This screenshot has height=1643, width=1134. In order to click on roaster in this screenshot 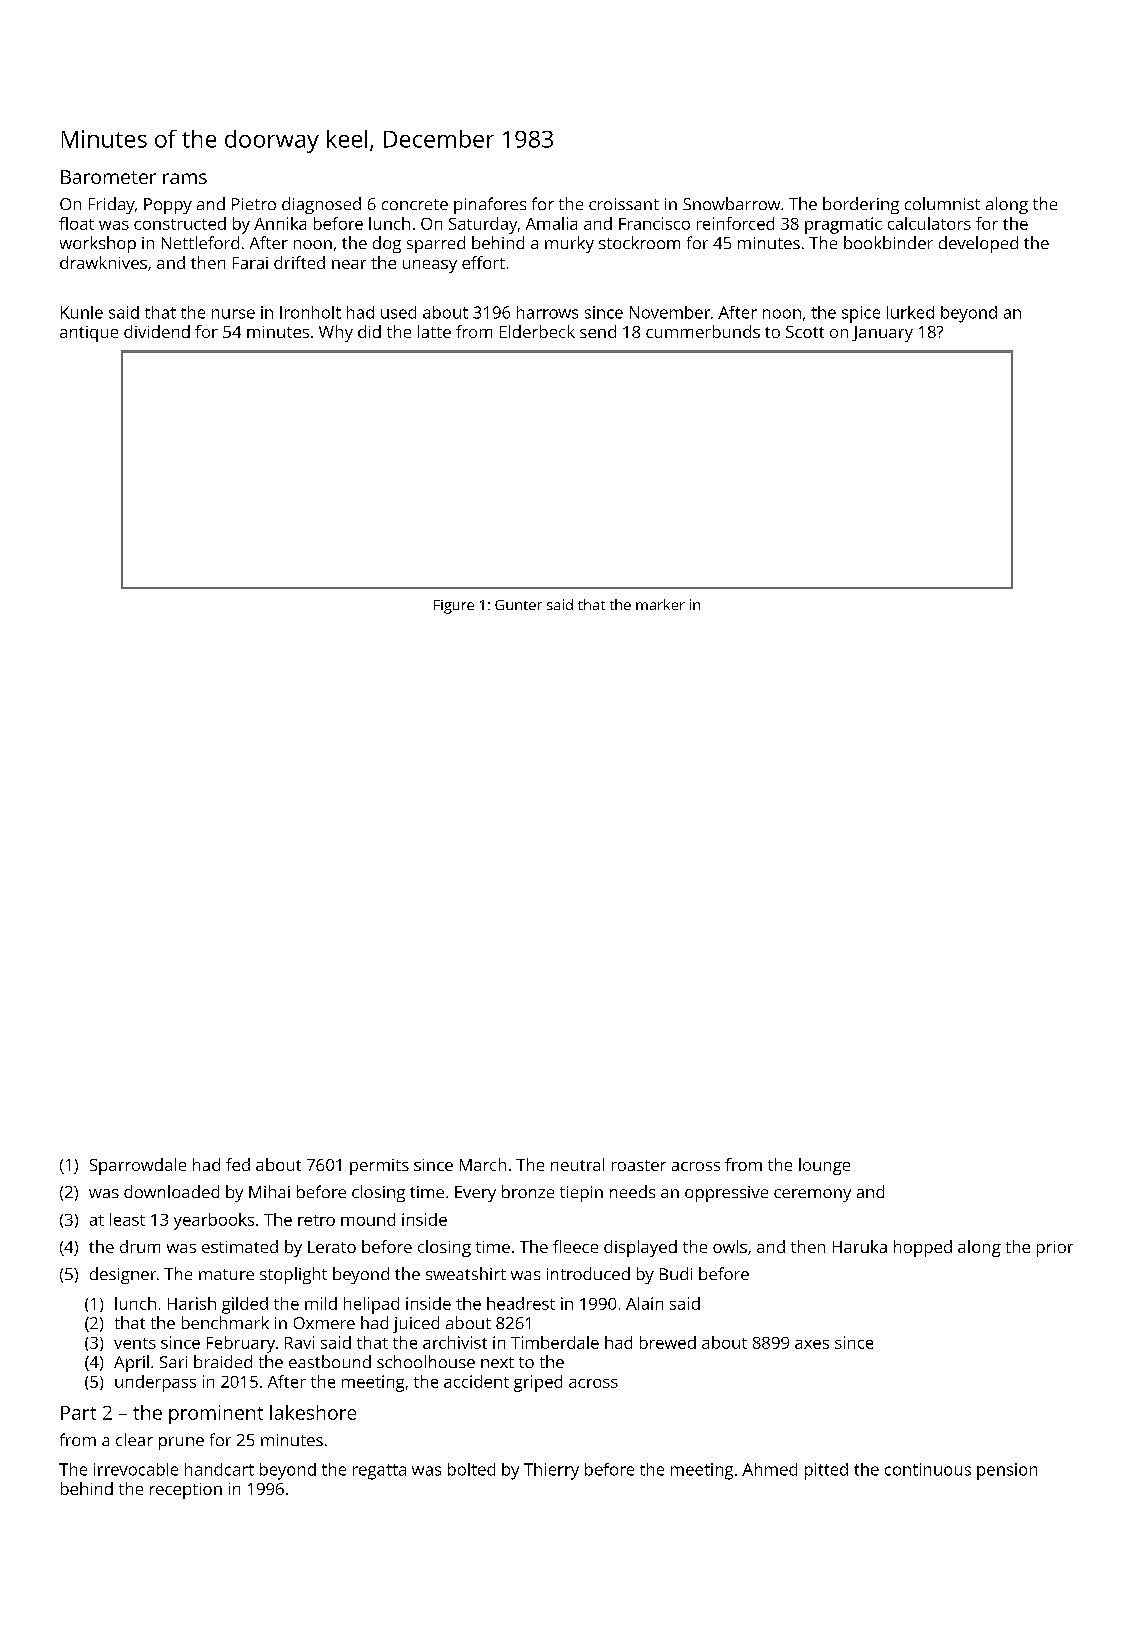, I will do `click(639, 1165)`.
